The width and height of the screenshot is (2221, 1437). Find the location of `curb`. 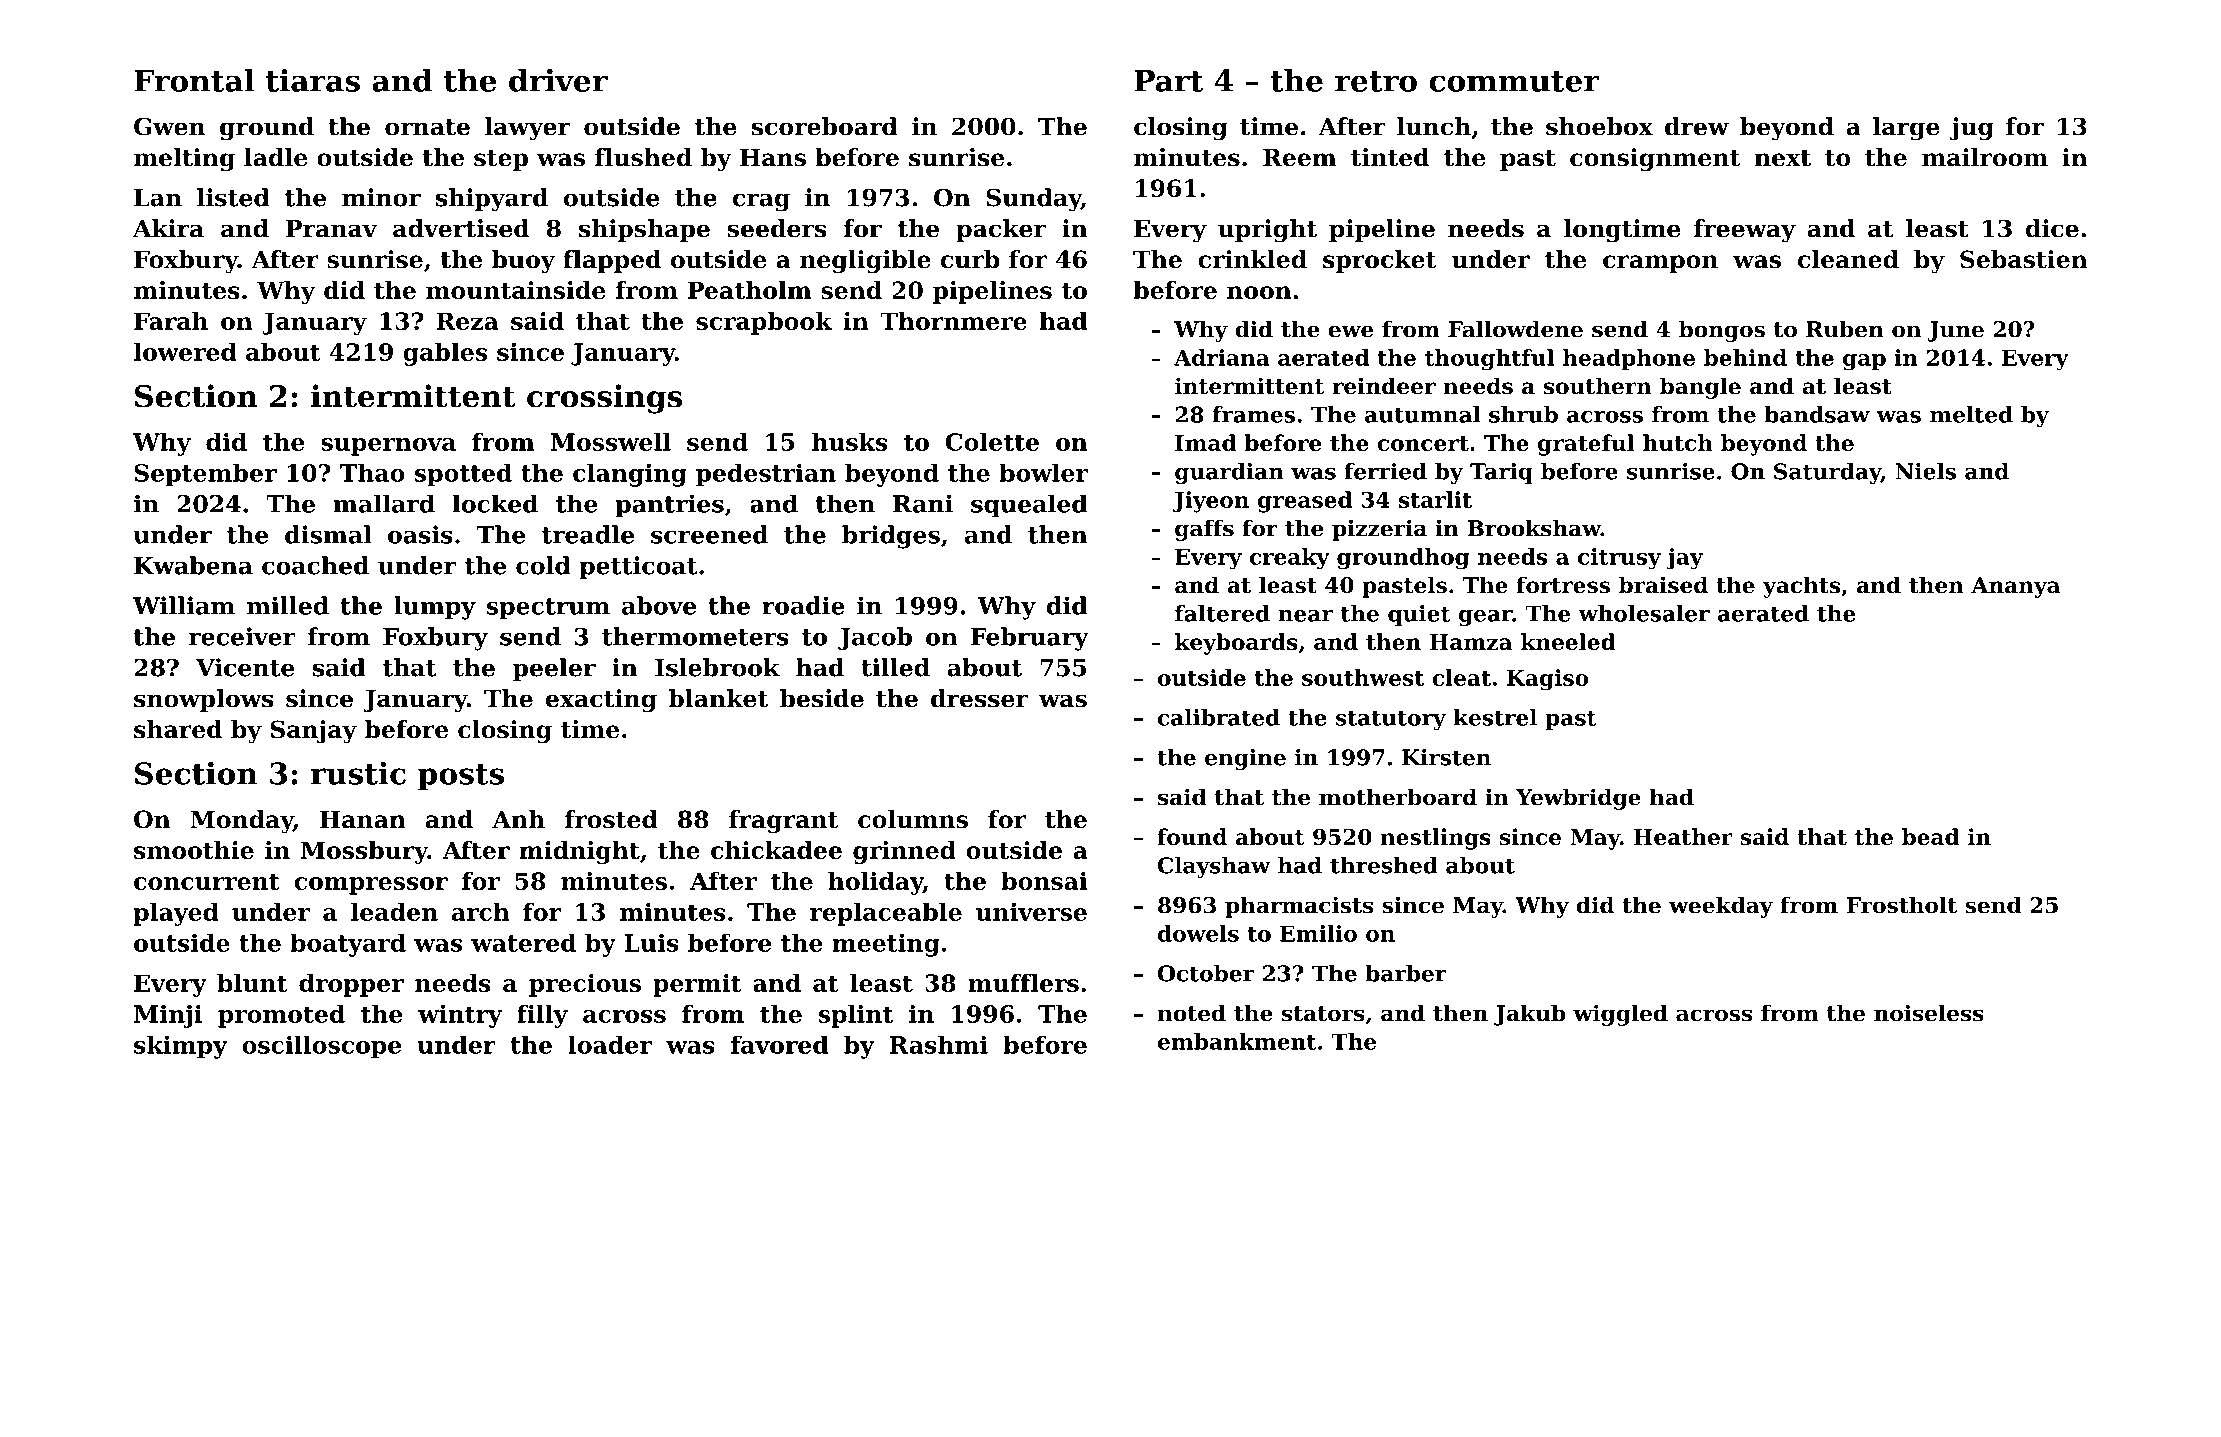

curb is located at coordinates (970, 259).
